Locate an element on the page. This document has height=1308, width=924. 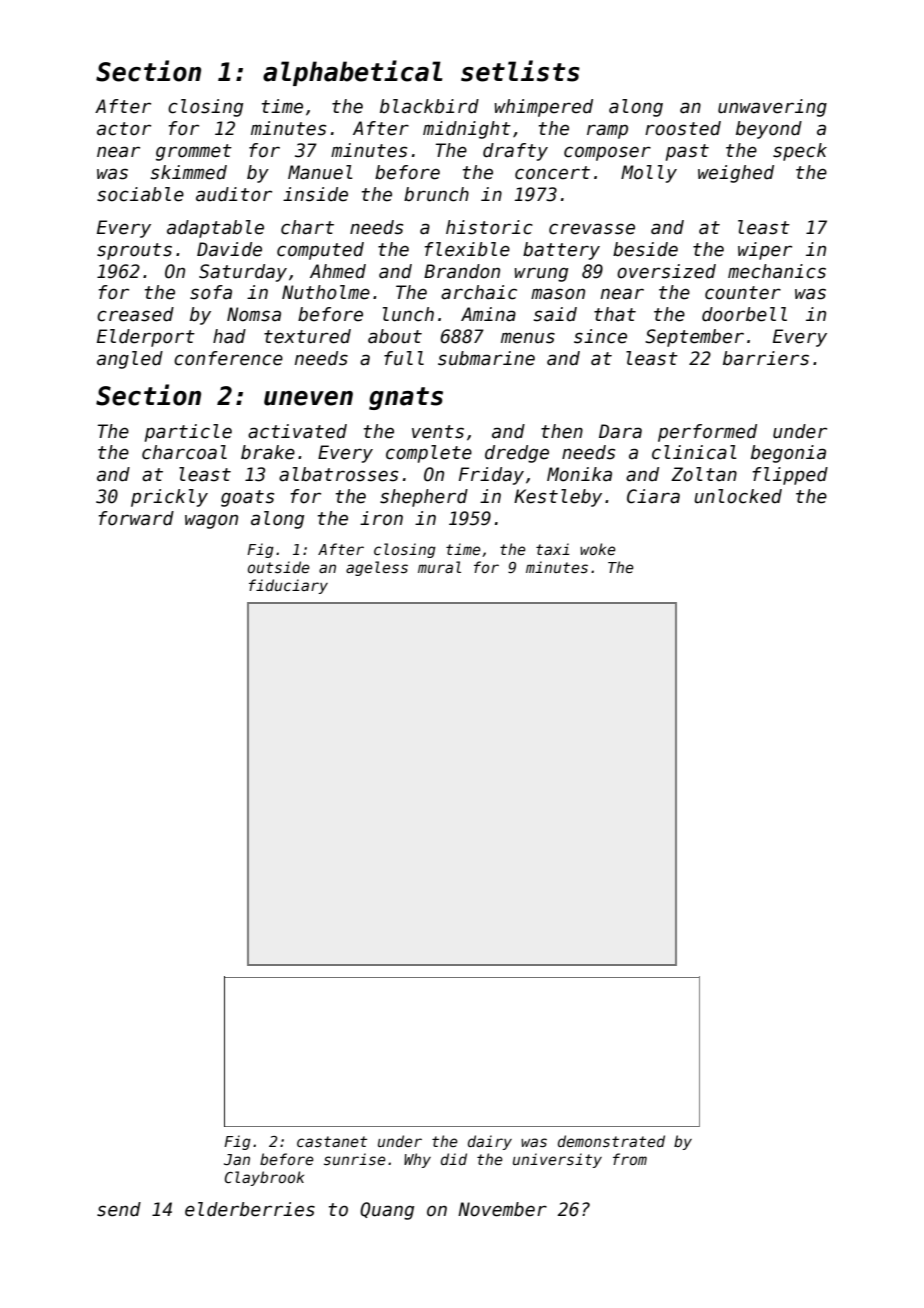
send is located at coordinates (119, 1209).
